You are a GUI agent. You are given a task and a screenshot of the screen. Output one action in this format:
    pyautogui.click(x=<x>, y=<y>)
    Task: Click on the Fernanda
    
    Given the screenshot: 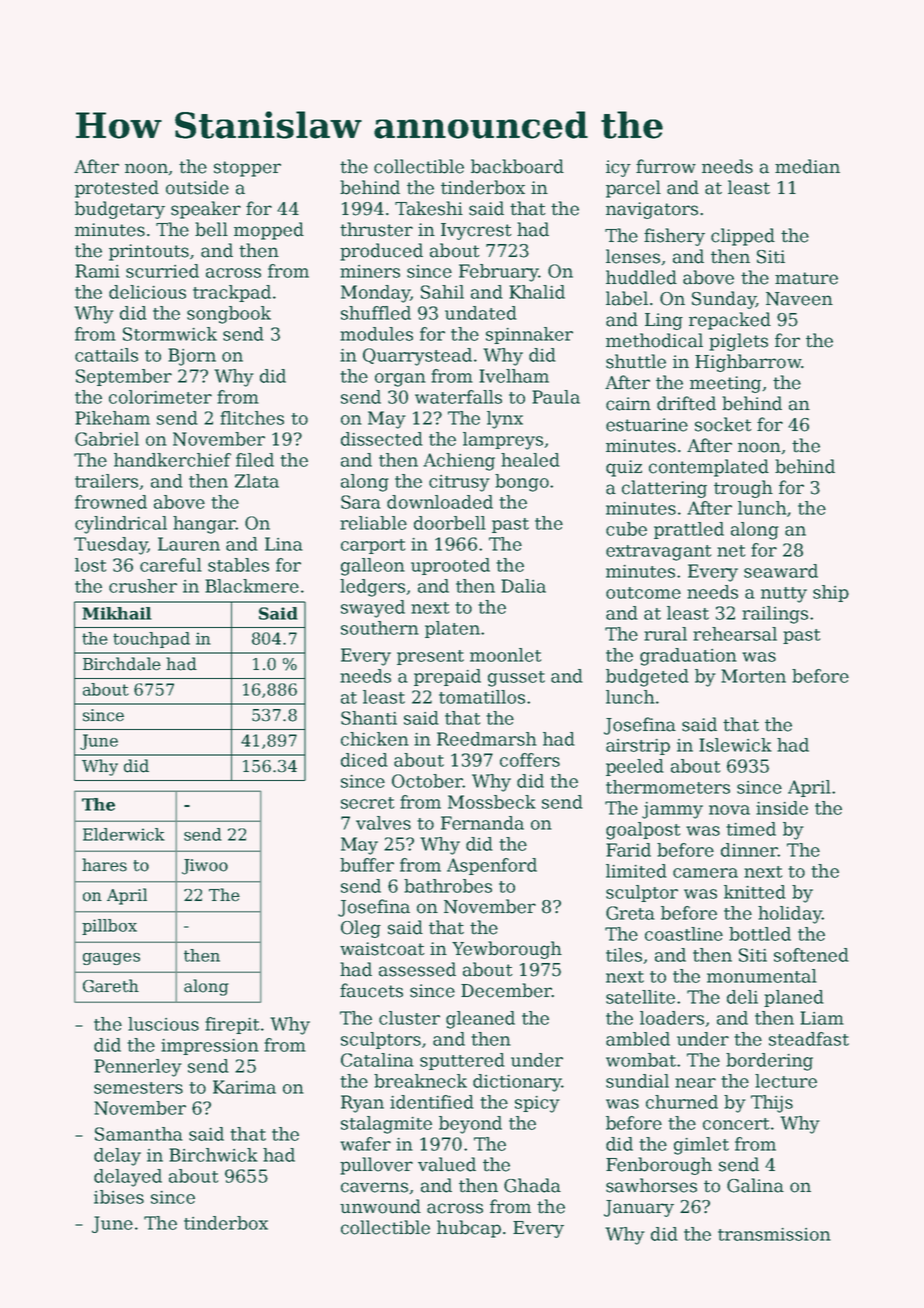 What is the action you would take?
    pyautogui.click(x=482, y=823)
